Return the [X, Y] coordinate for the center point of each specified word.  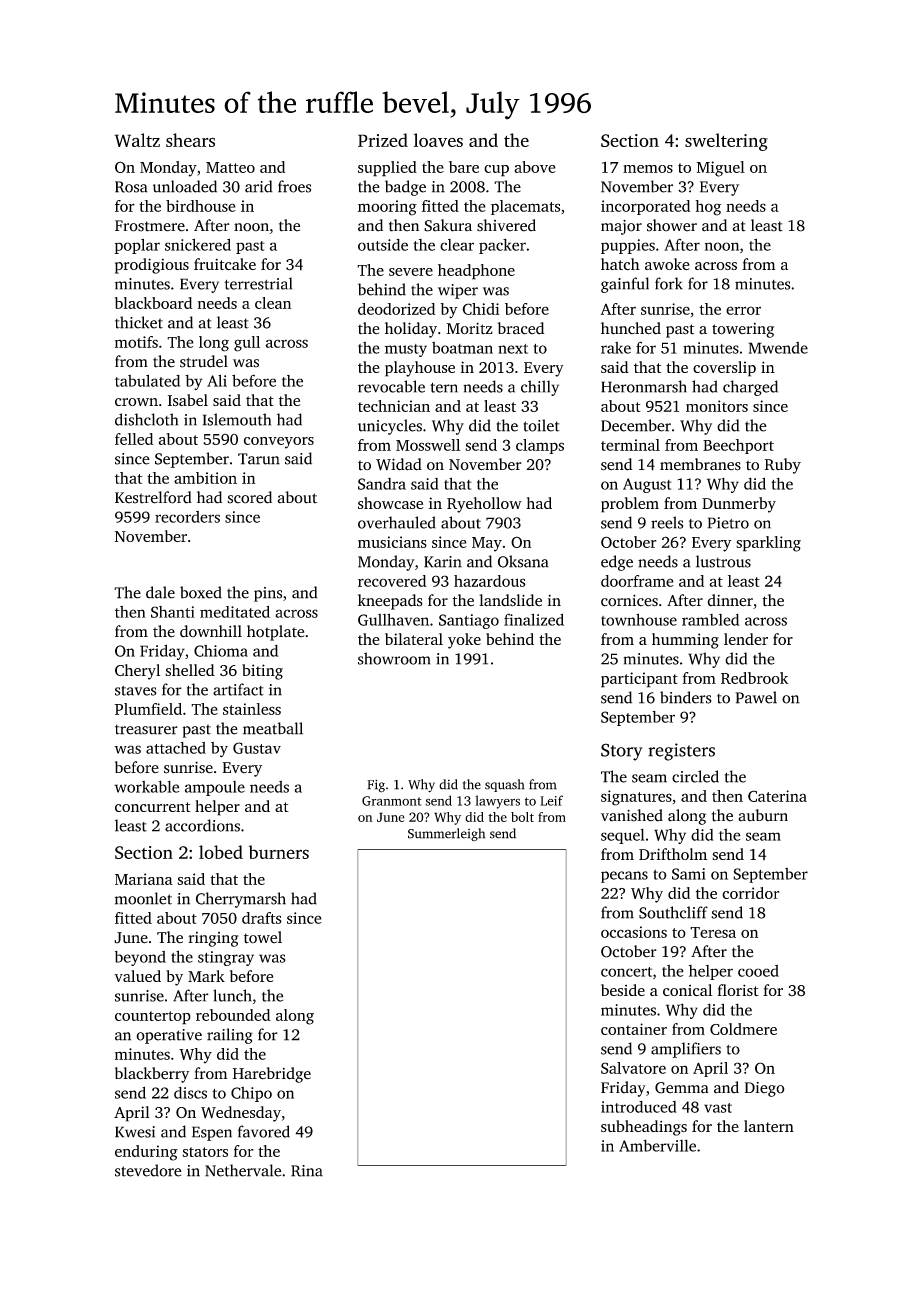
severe [411, 272]
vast [718, 1108]
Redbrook [754, 678]
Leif [551, 800]
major [621, 227]
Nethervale [243, 1170]
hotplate [275, 633]
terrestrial [258, 283]
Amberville [657, 1145]
